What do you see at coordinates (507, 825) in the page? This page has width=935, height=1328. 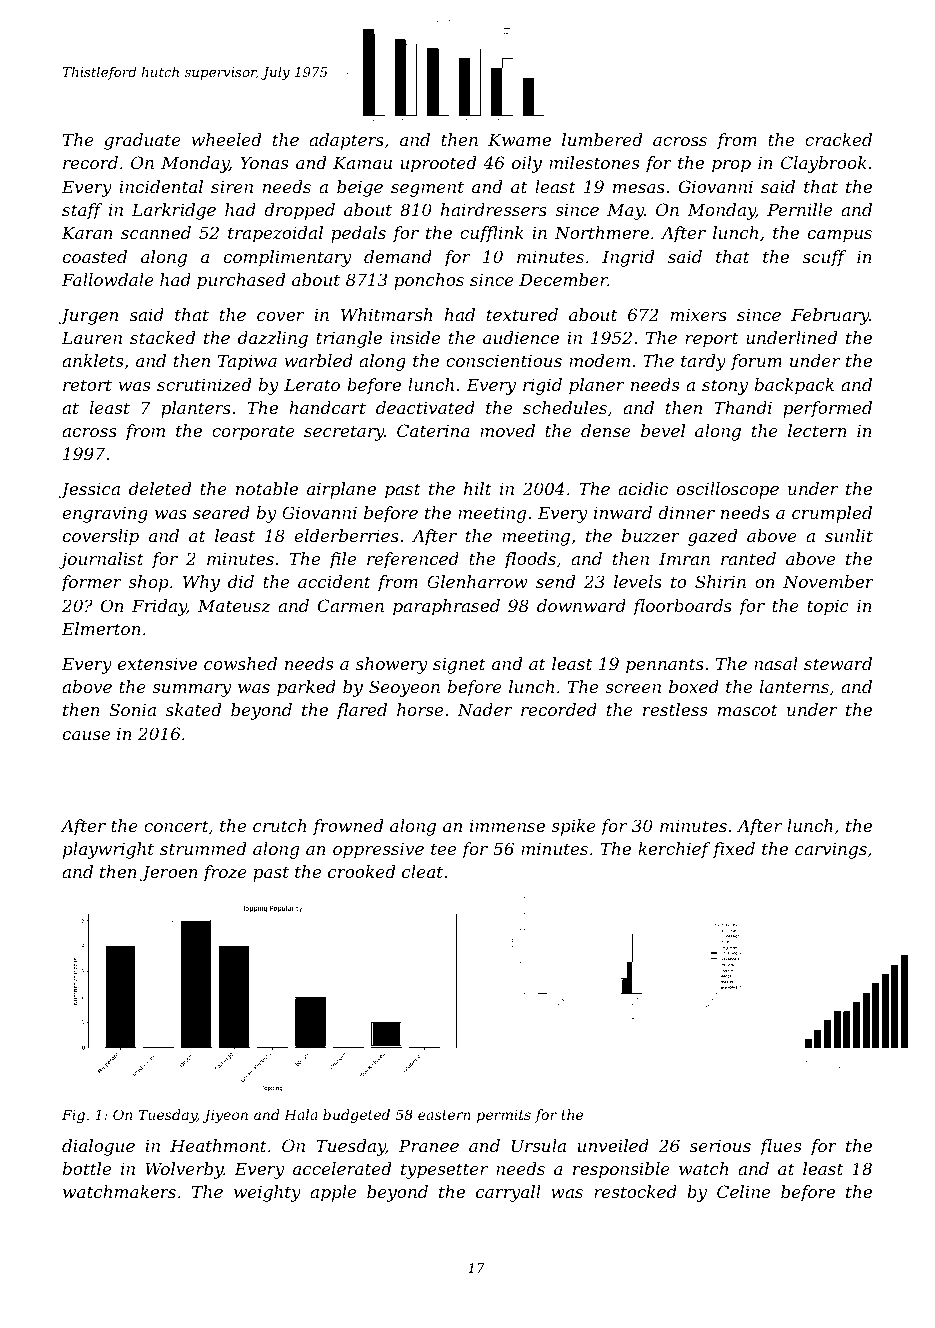 I see `immense` at bounding box center [507, 825].
